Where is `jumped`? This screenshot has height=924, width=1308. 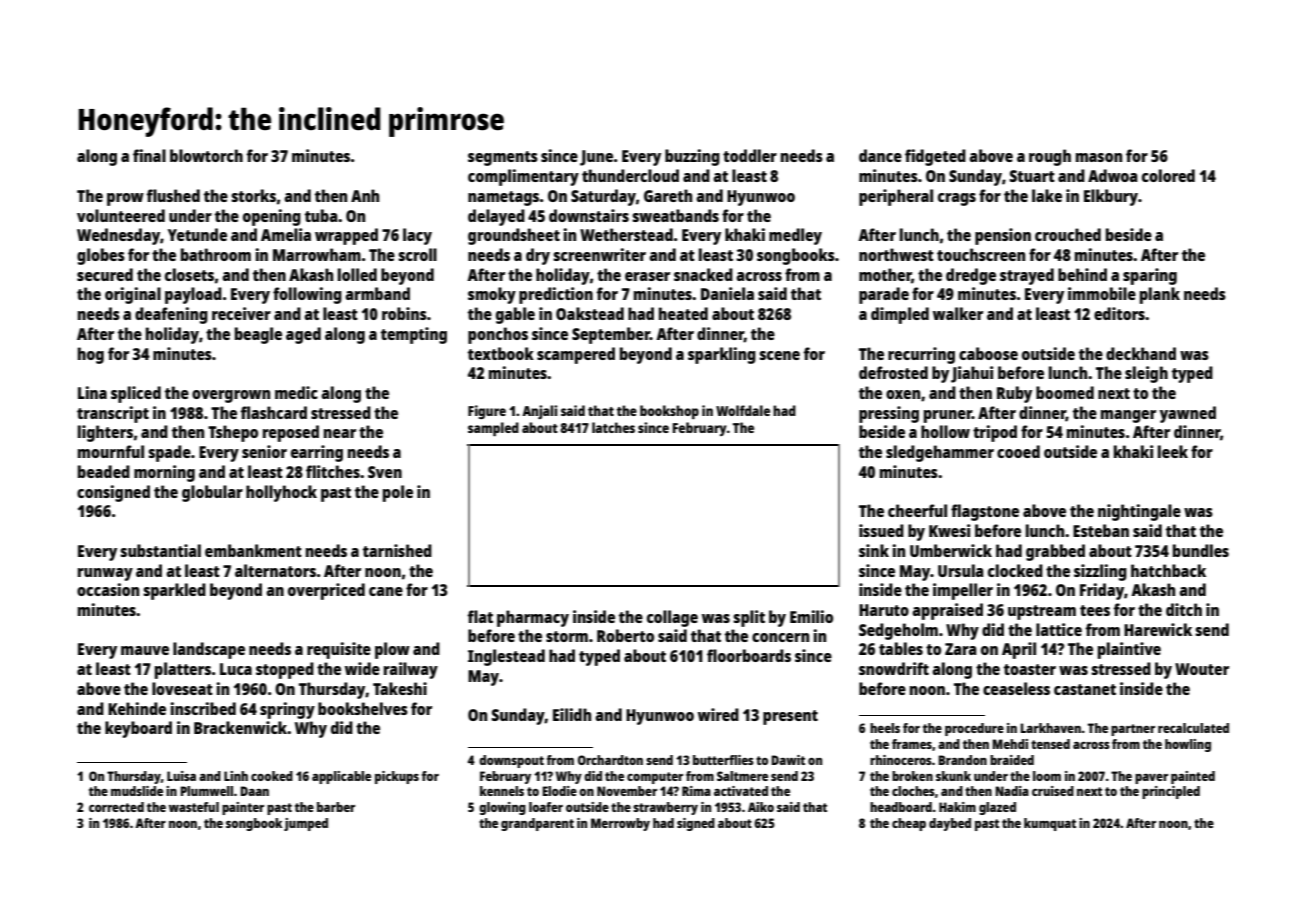 jumped is located at coordinates (306, 824).
